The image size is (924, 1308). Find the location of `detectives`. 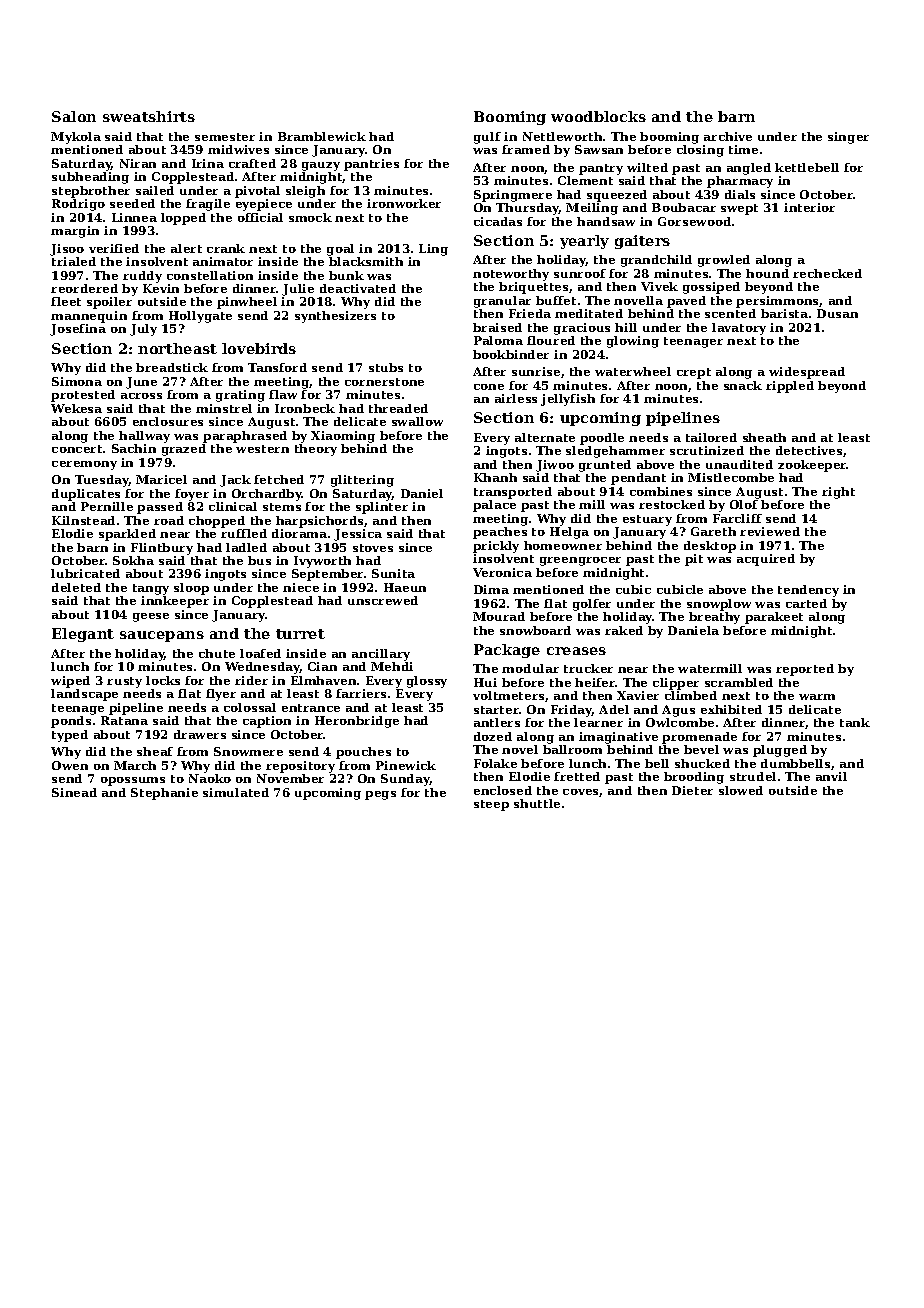

detectives is located at coordinates (809, 450).
